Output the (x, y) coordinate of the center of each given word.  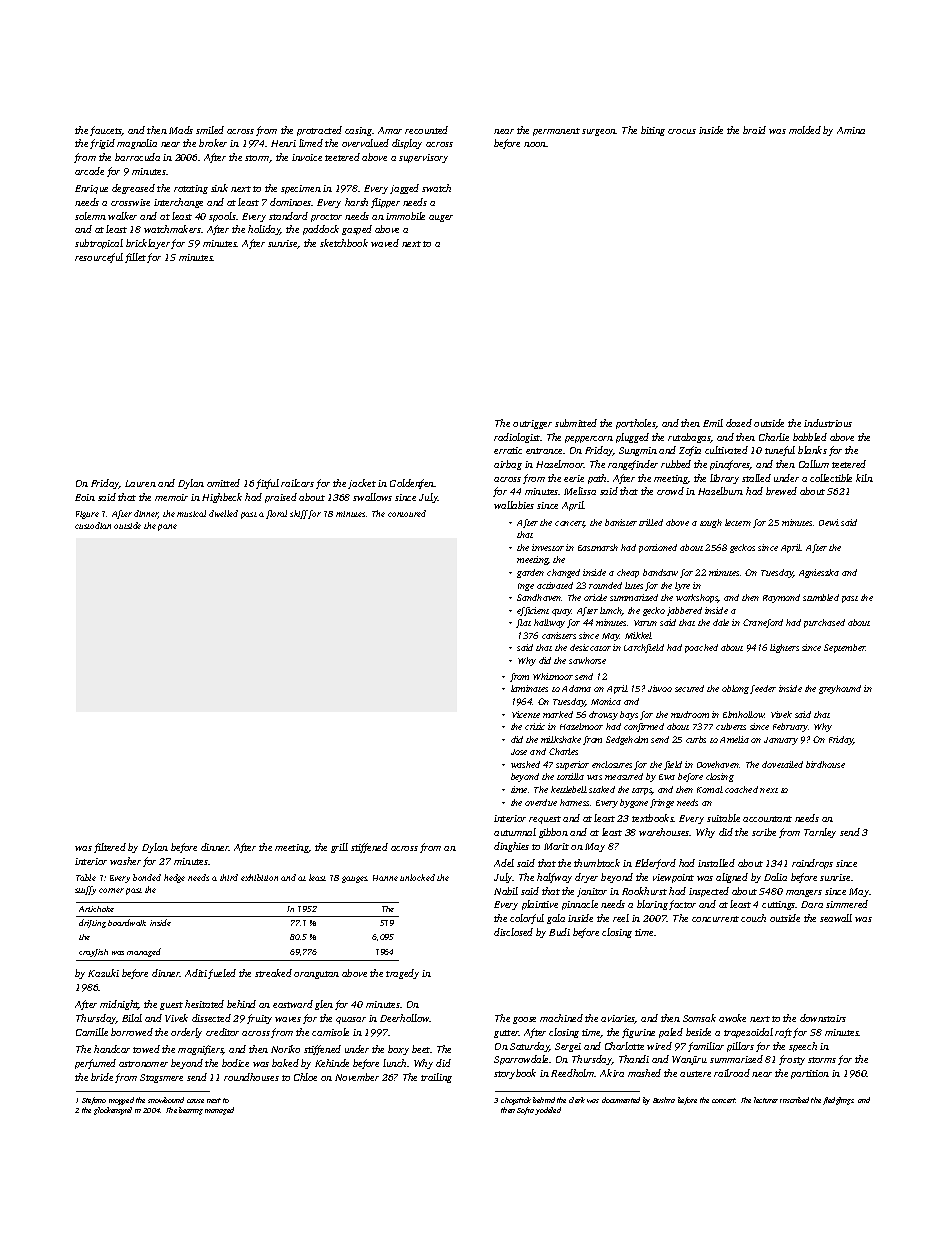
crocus (682, 131)
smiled (210, 130)
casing (358, 131)
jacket (362, 484)
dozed (739, 423)
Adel (504, 863)
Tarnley (820, 833)
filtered (110, 848)
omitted (223, 483)
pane (167, 527)
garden (530, 573)
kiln (864, 478)
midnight (119, 1005)
